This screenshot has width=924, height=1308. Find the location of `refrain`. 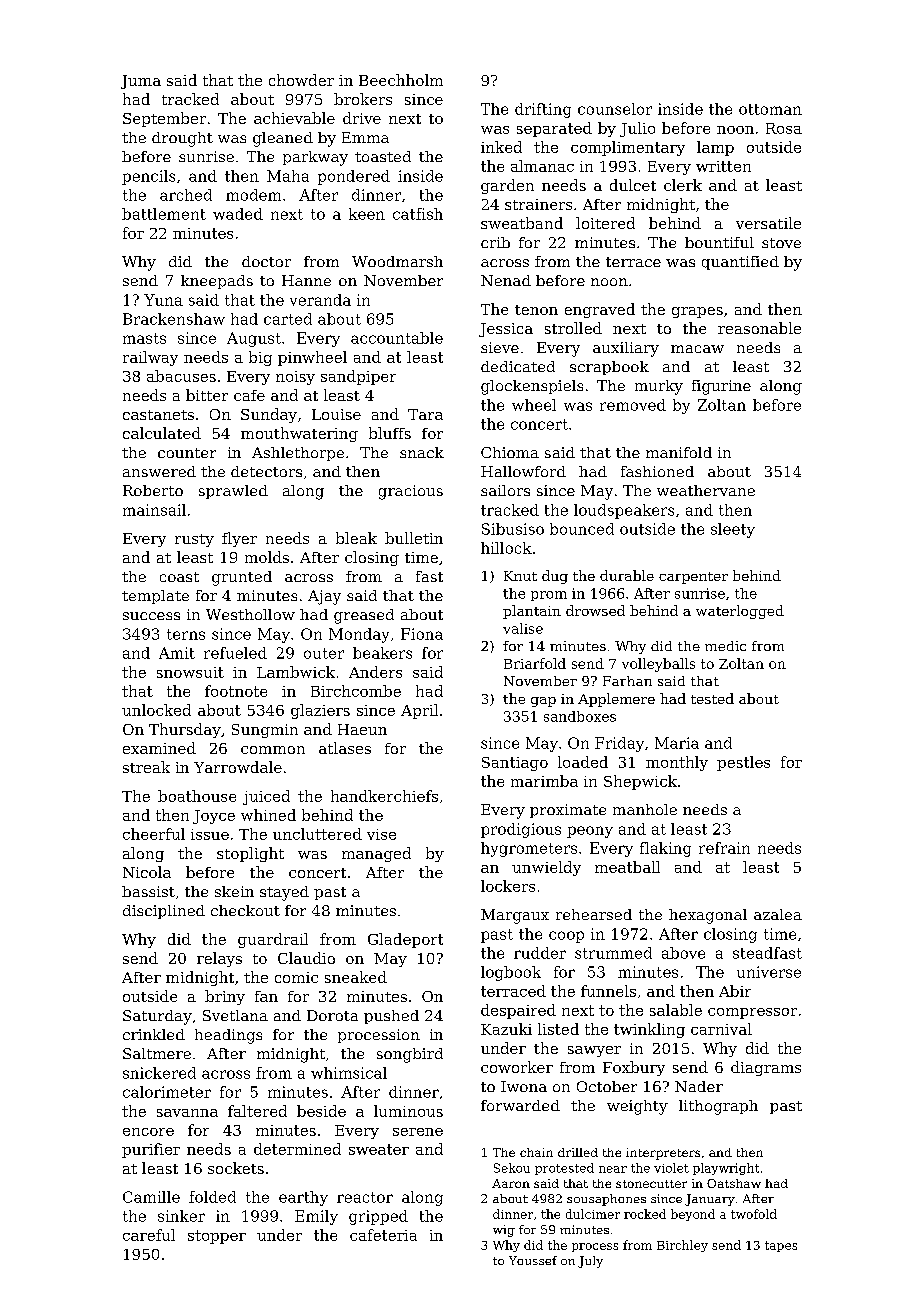

refrain is located at coordinates (724, 848).
